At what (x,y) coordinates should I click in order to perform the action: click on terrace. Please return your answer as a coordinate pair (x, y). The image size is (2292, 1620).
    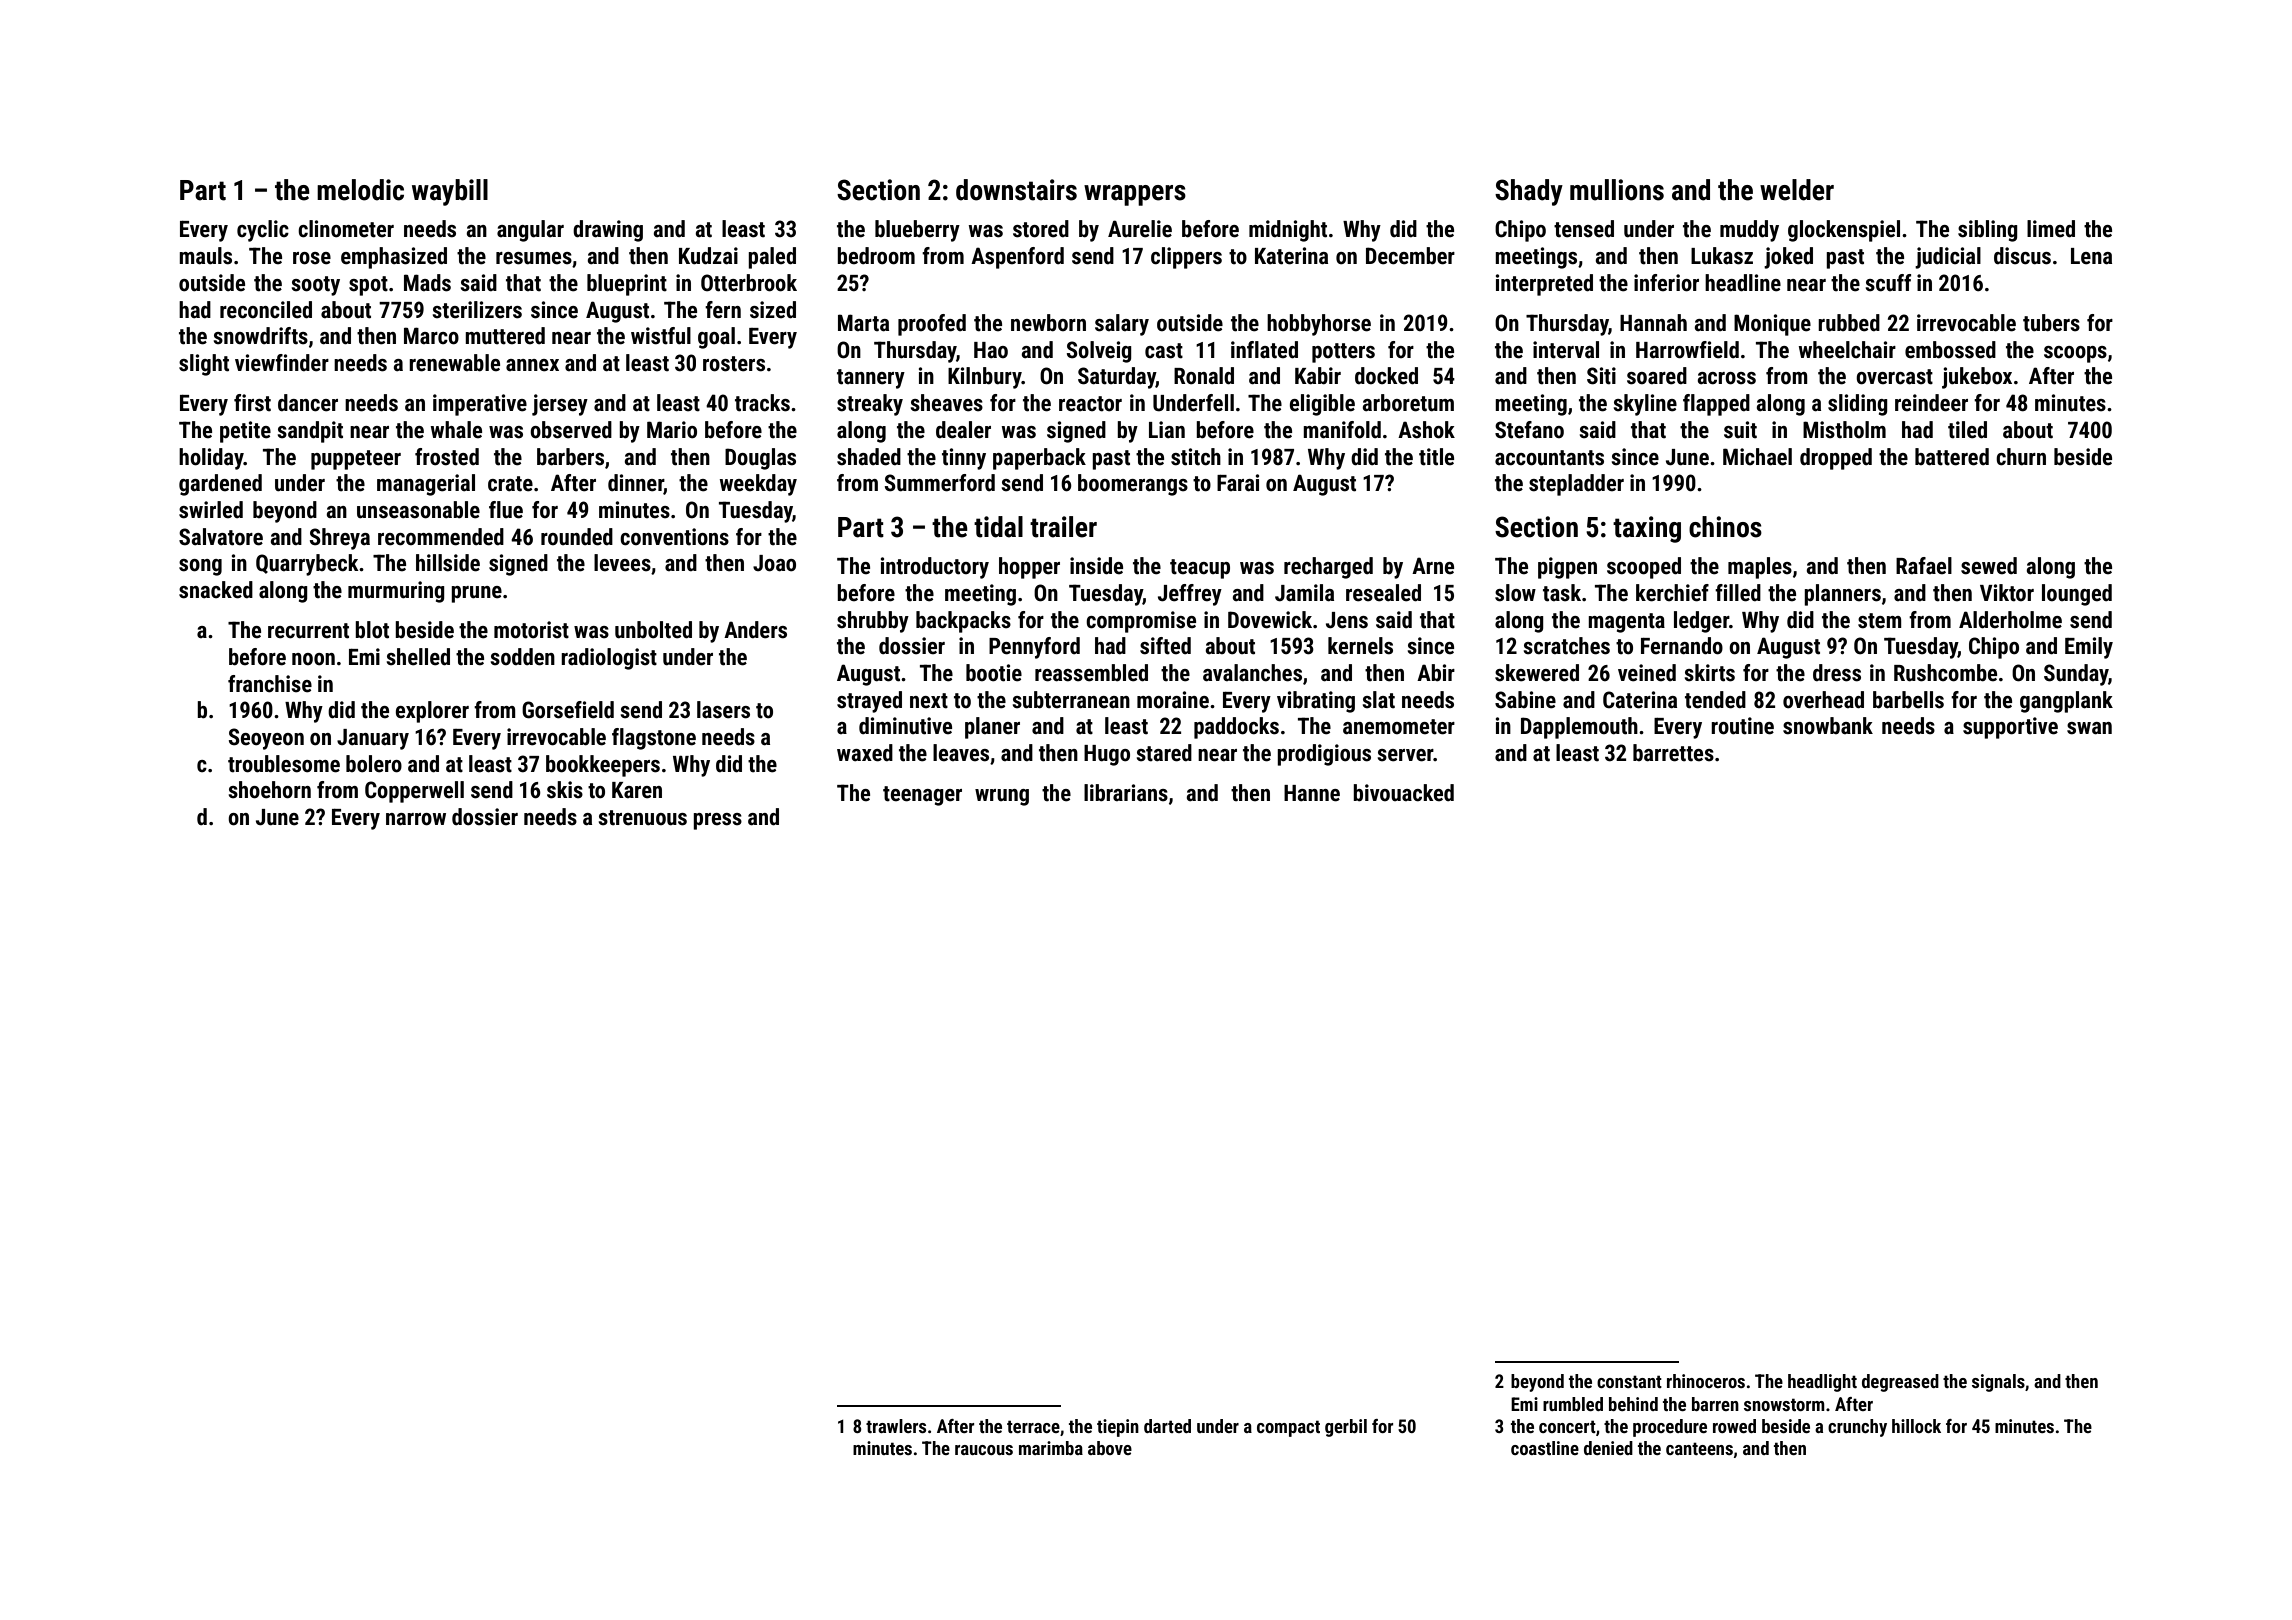
    Looking at the image, I should click on (1033, 1426).
